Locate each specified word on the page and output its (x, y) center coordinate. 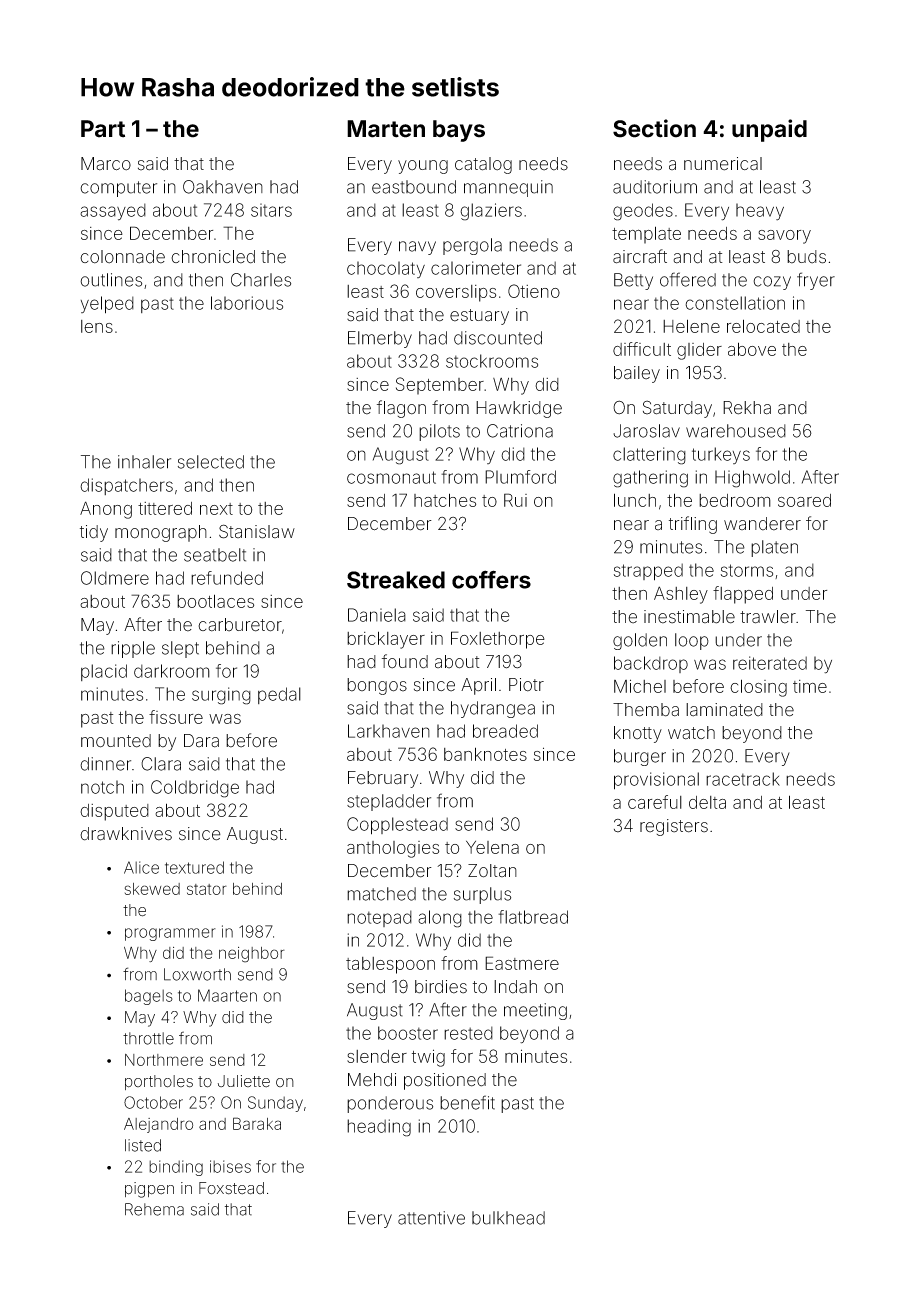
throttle (148, 1038)
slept (180, 649)
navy (417, 248)
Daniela (377, 615)
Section (654, 128)
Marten (386, 129)
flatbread (533, 917)
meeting (535, 1011)
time (810, 686)
